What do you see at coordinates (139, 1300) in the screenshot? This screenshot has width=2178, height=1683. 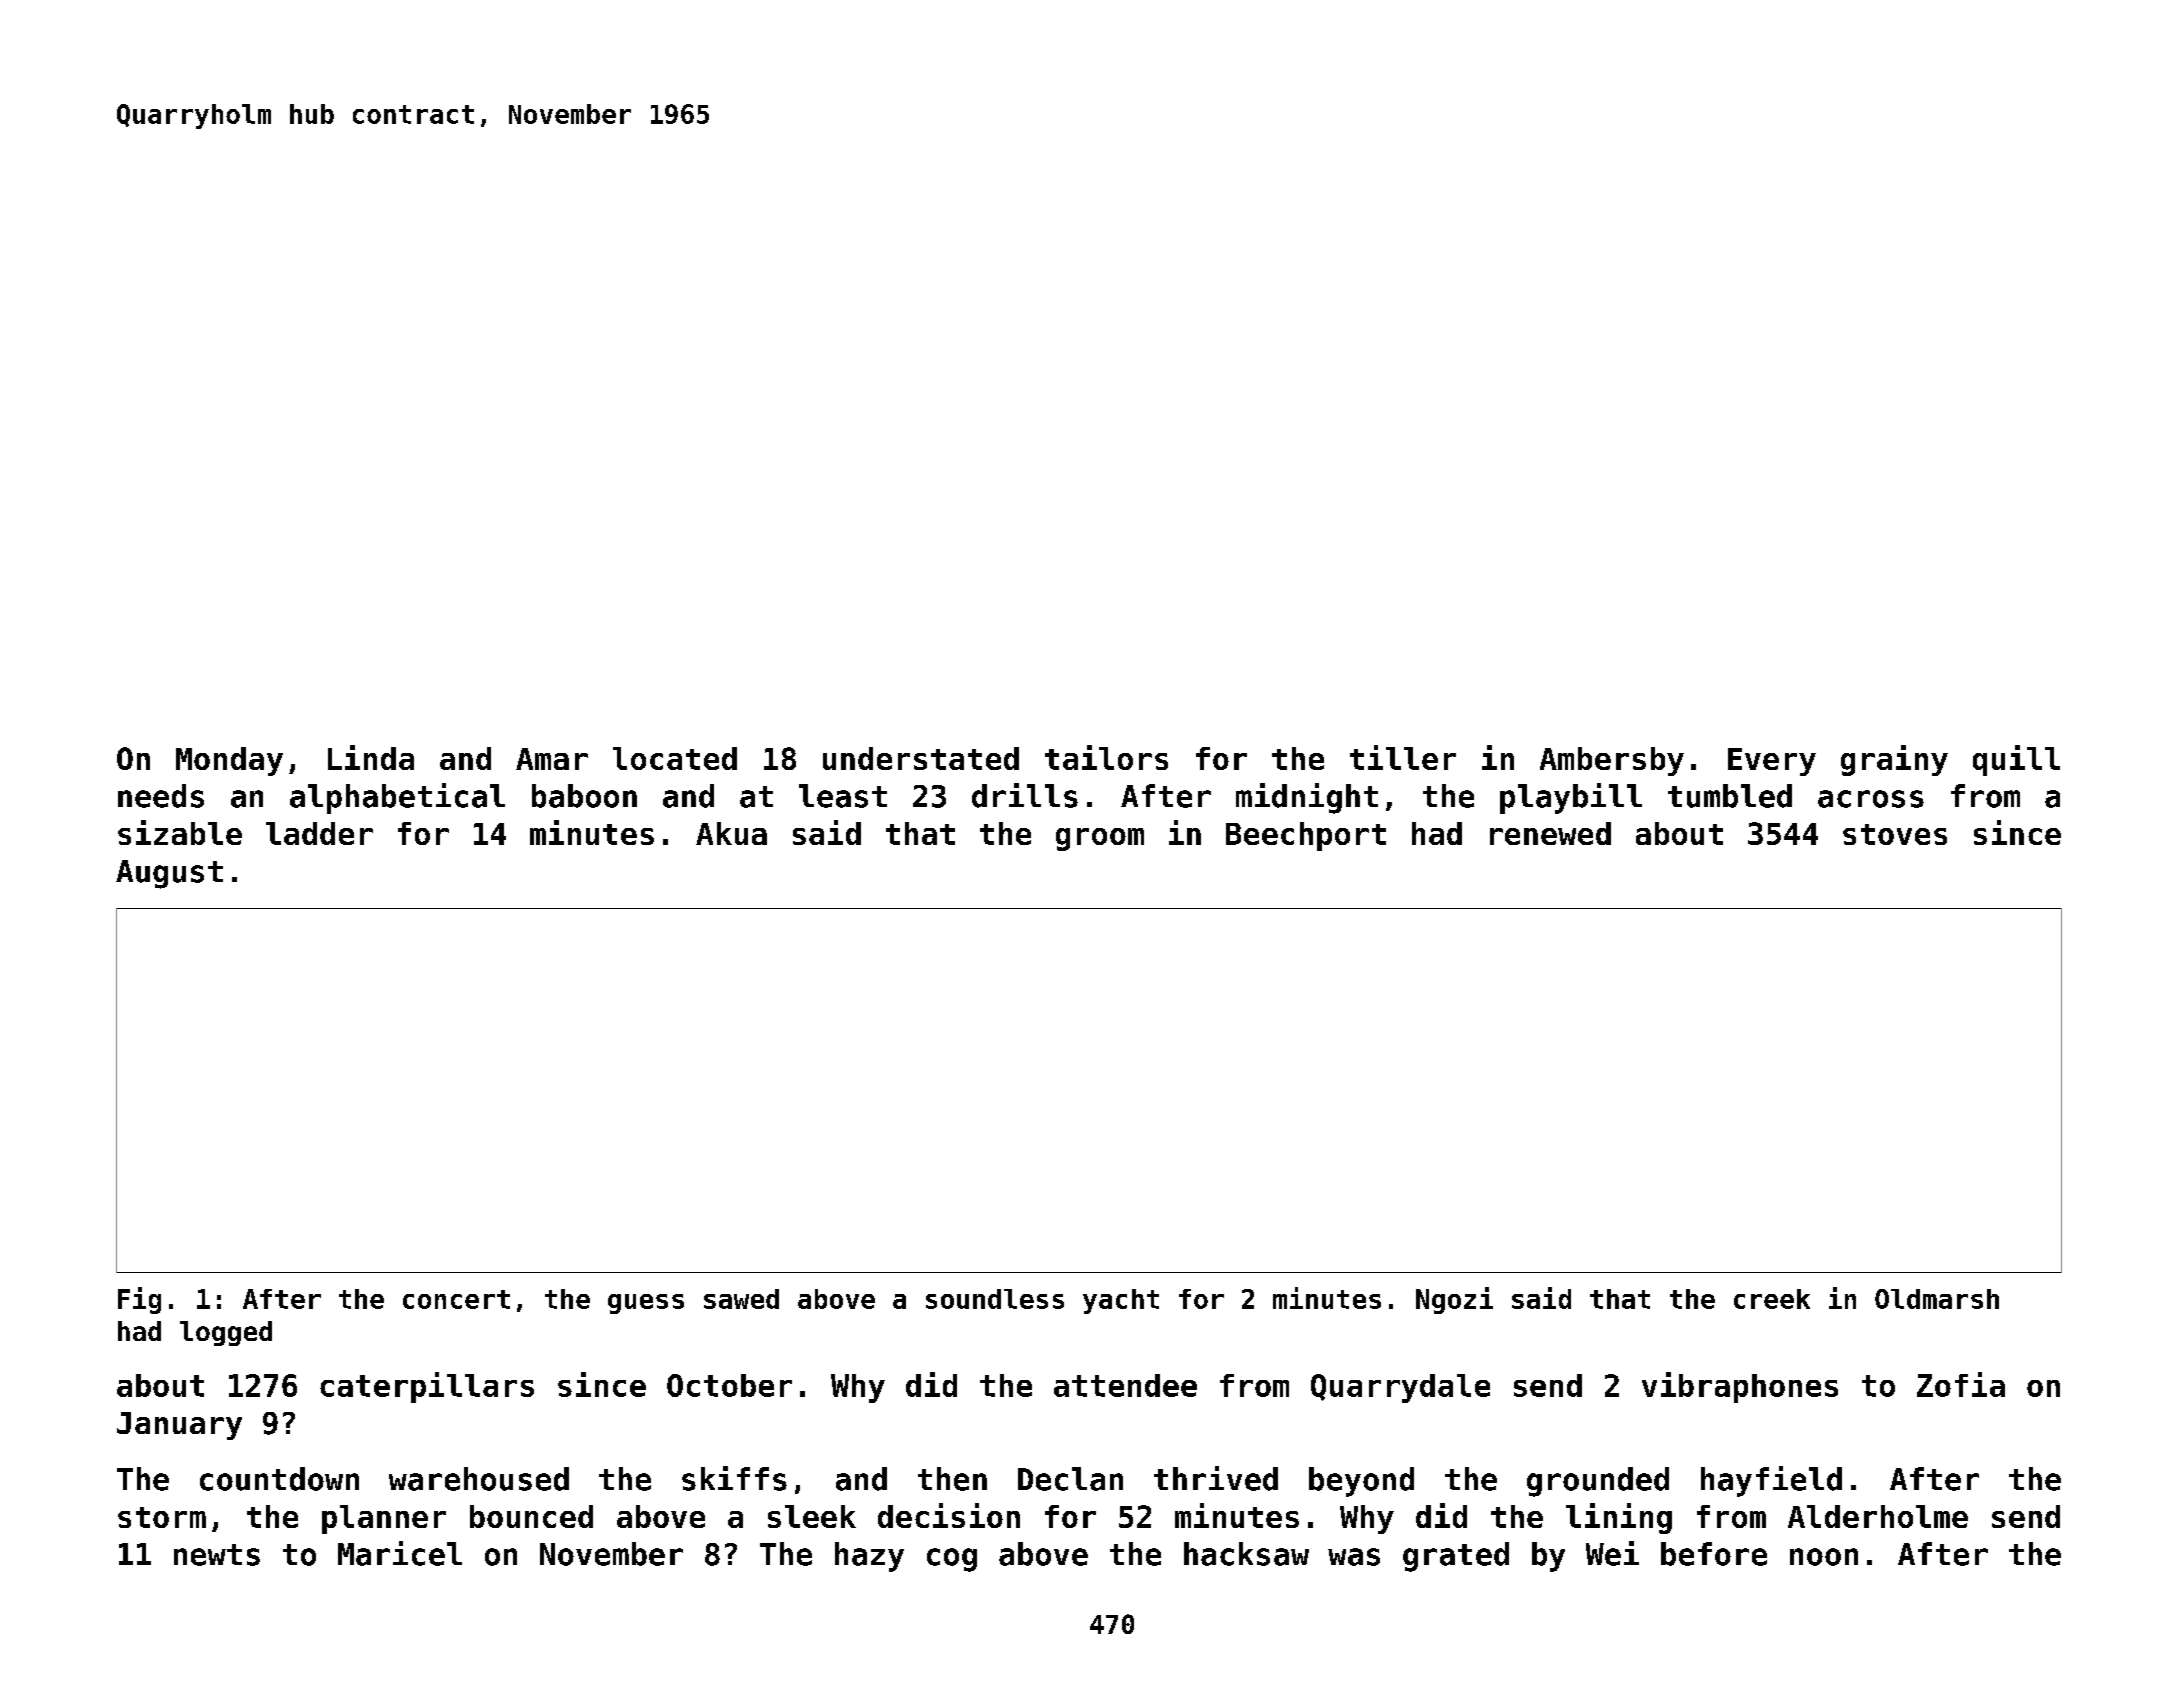 I see `Fig` at bounding box center [139, 1300].
